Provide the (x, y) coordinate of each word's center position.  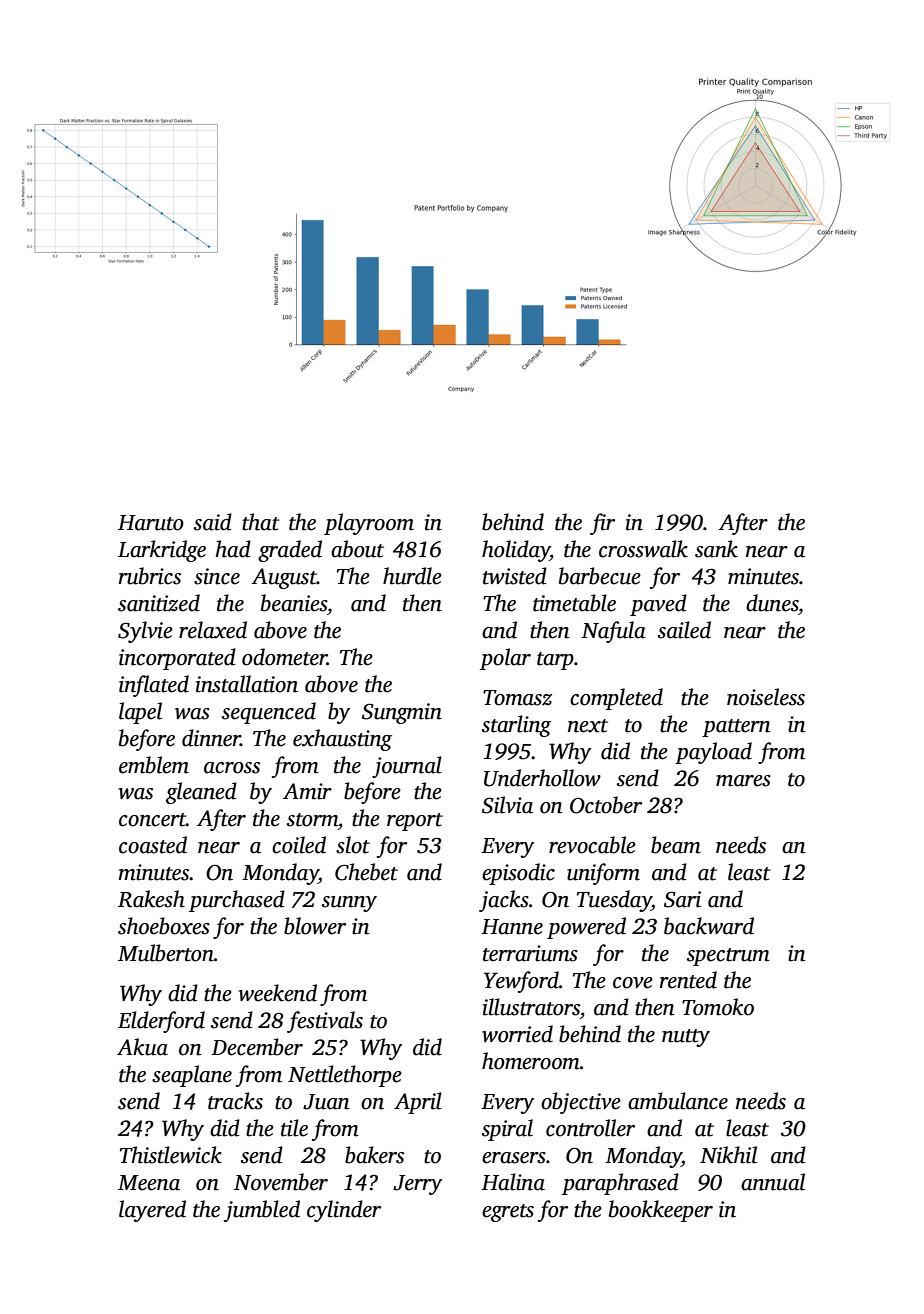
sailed (684, 630)
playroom (369, 524)
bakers (374, 1155)
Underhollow (542, 778)
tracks (235, 1101)
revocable (592, 845)
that (261, 522)
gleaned (201, 793)
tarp (555, 661)
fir (602, 524)
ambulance (678, 1101)
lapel (140, 713)
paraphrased (620, 1184)
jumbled (262, 1211)
